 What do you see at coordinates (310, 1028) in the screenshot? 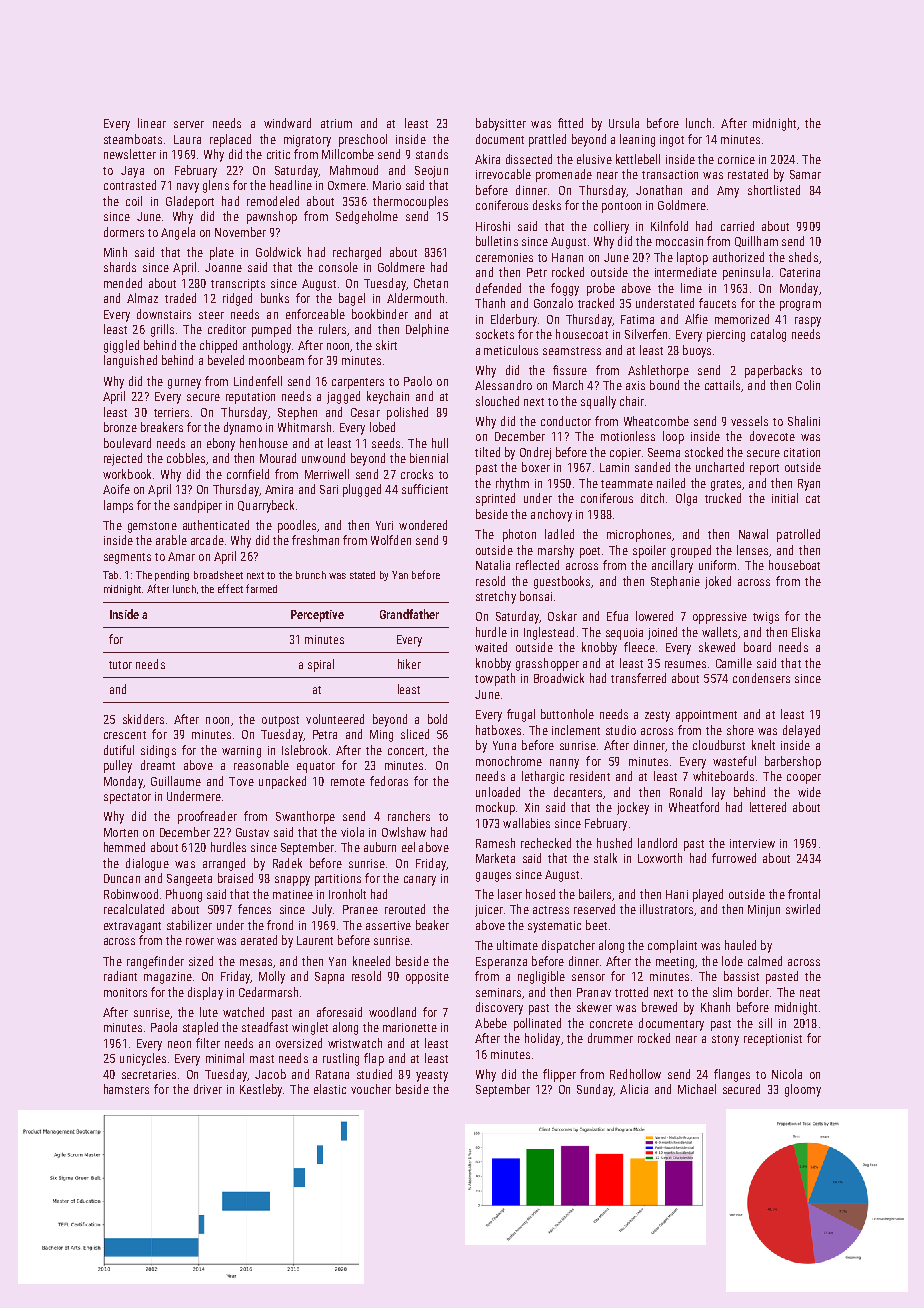
I see `winglet` at bounding box center [310, 1028].
